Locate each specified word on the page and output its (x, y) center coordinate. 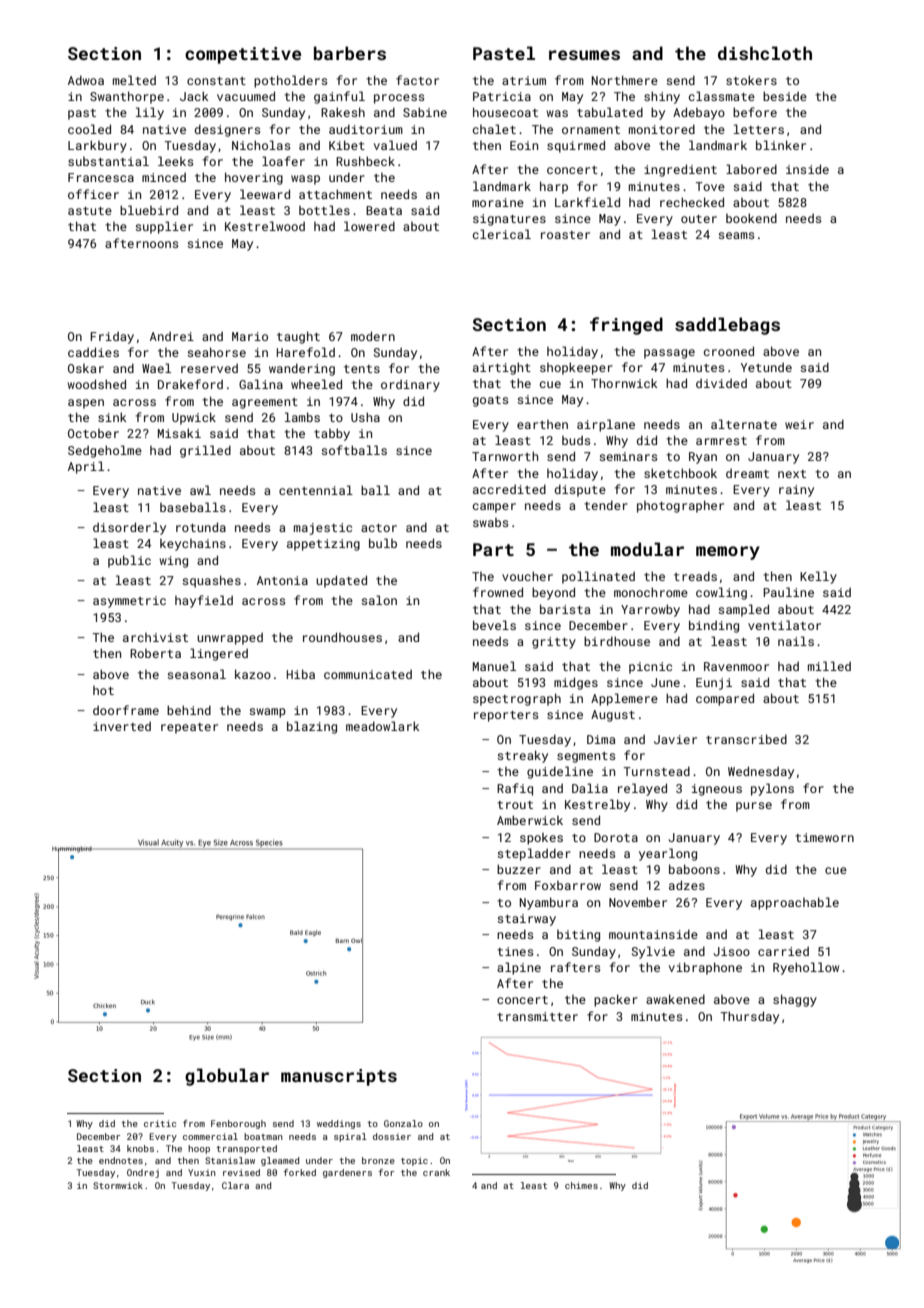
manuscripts (339, 1077)
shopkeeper (576, 368)
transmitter (537, 1016)
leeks (175, 161)
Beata (384, 210)
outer (699, 219)
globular (227, 1077)
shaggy (795, 1000)
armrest (721, 441)
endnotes (121, 1160)
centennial (316, 490)
